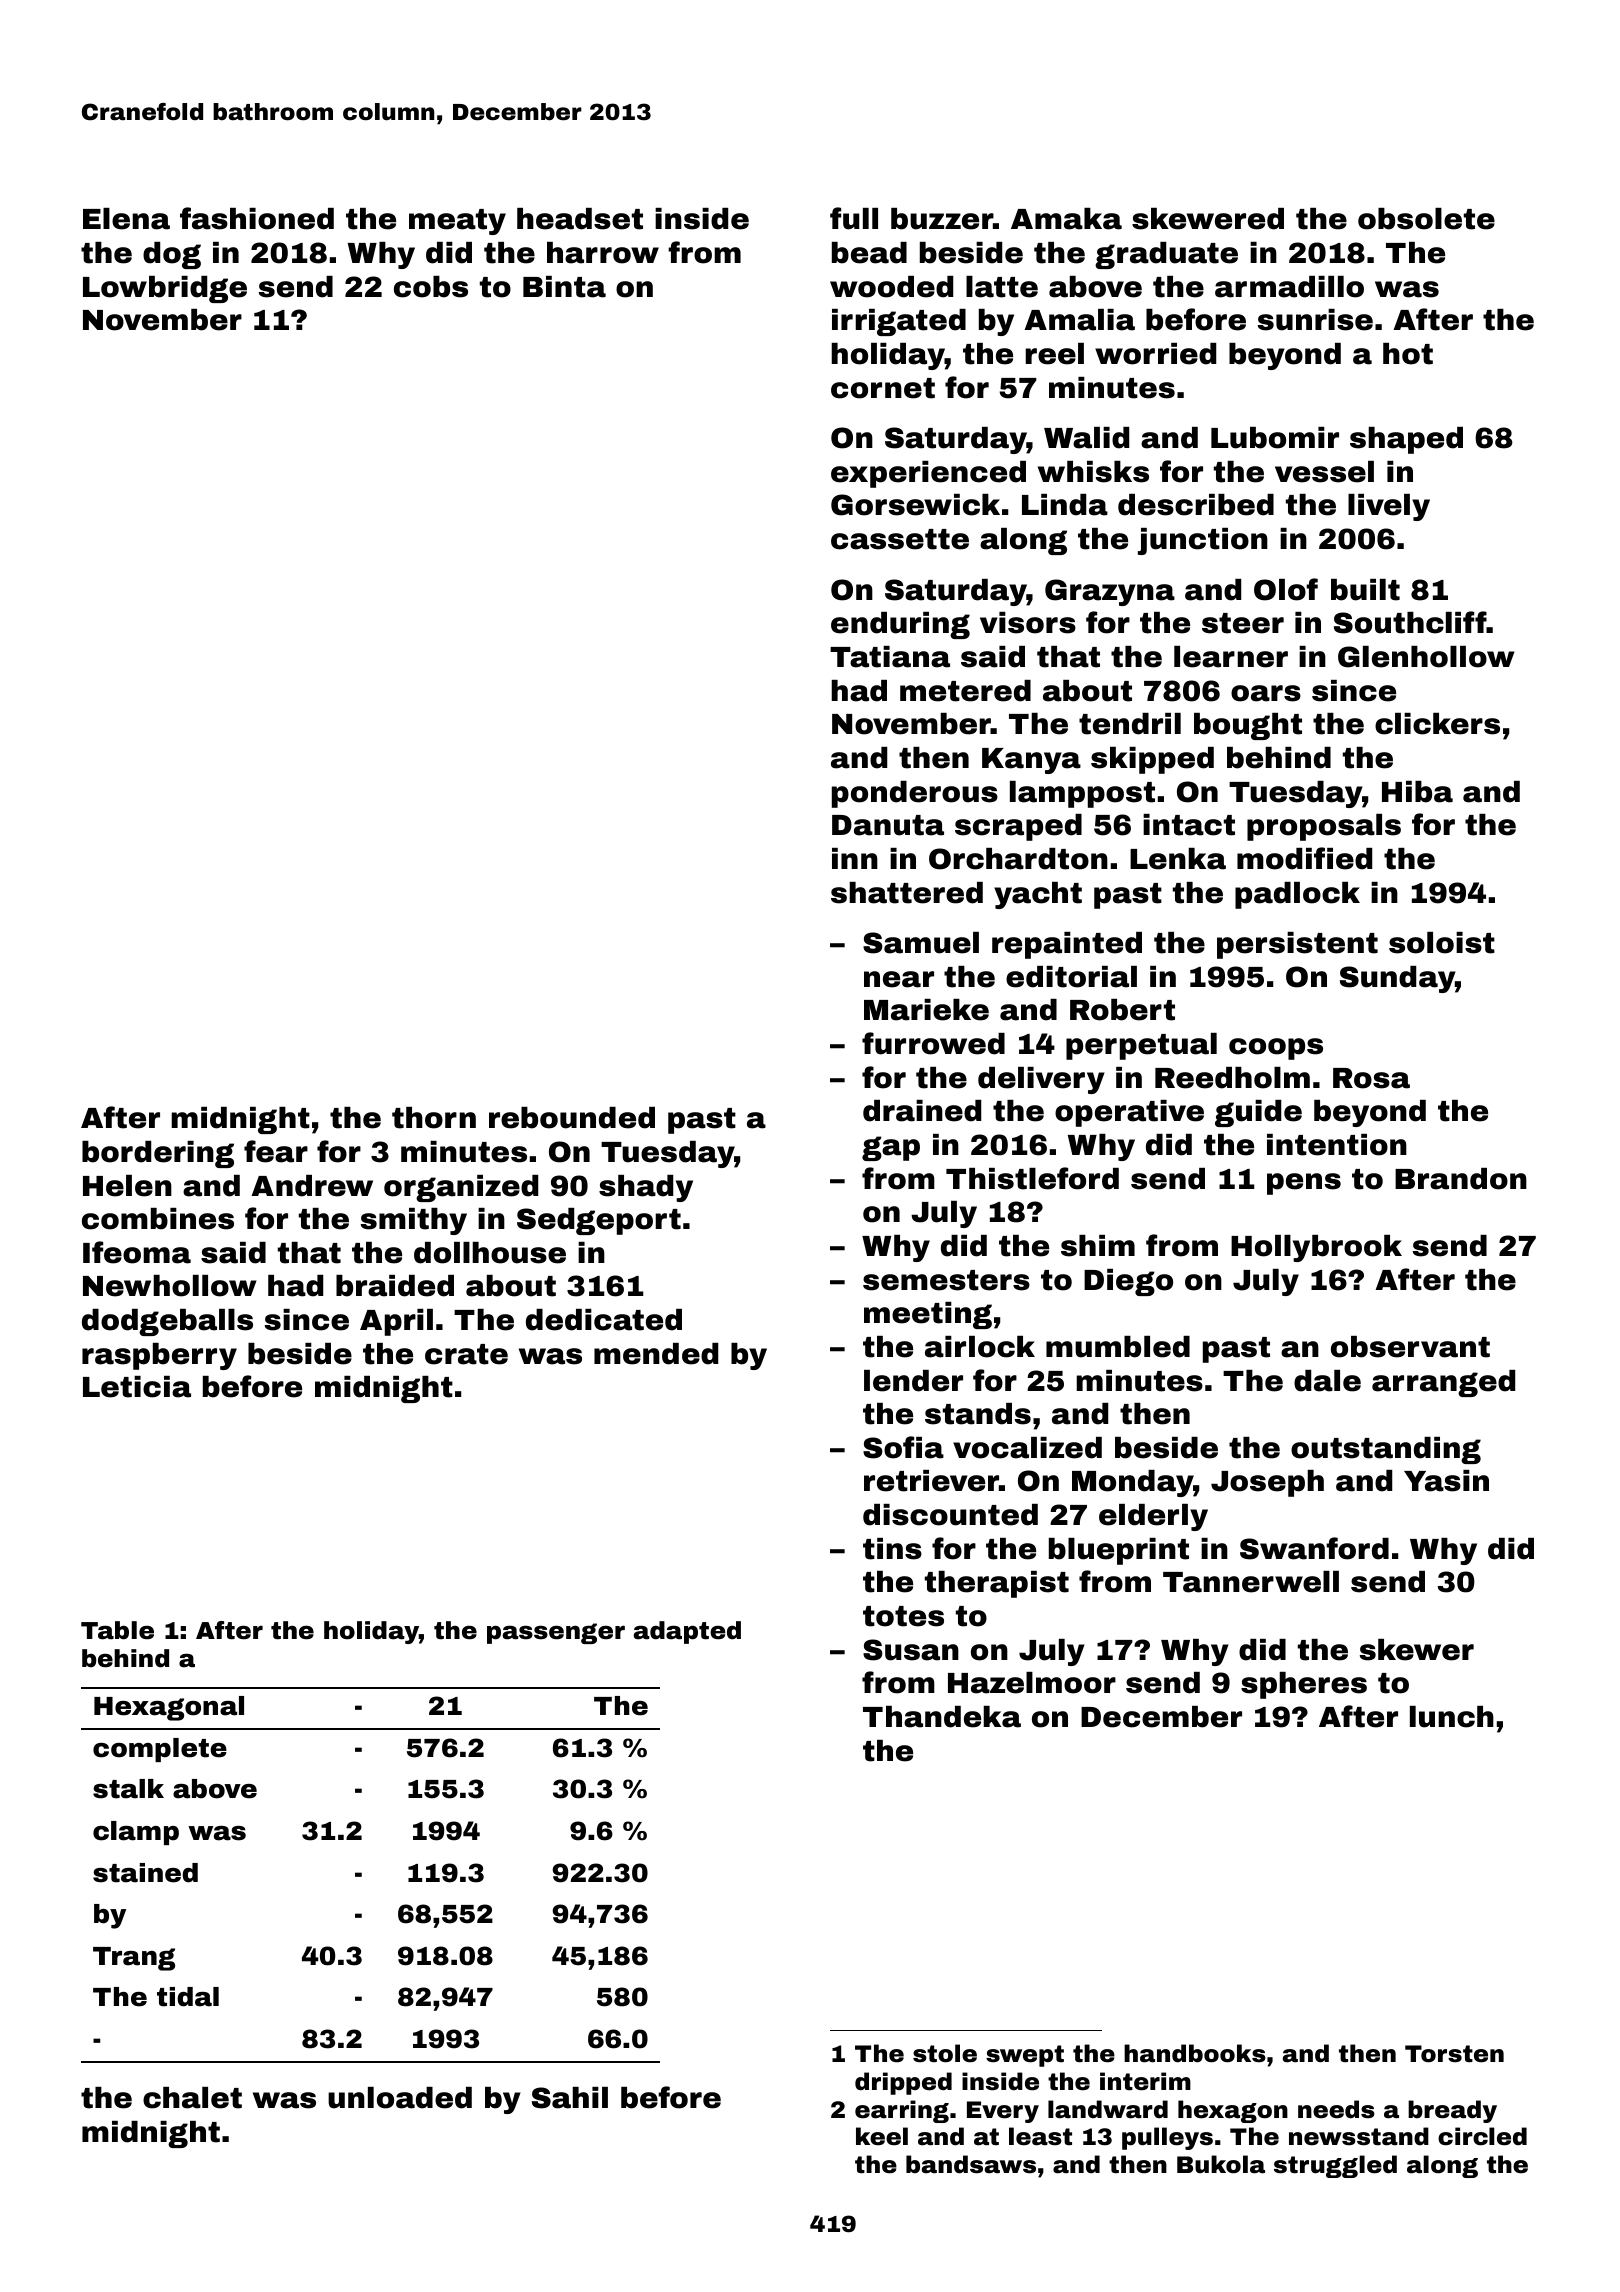  What do you see at coordinates (1267, 1483) in the image?
I see `Joseph` at bounding box center [1267, 1483].
